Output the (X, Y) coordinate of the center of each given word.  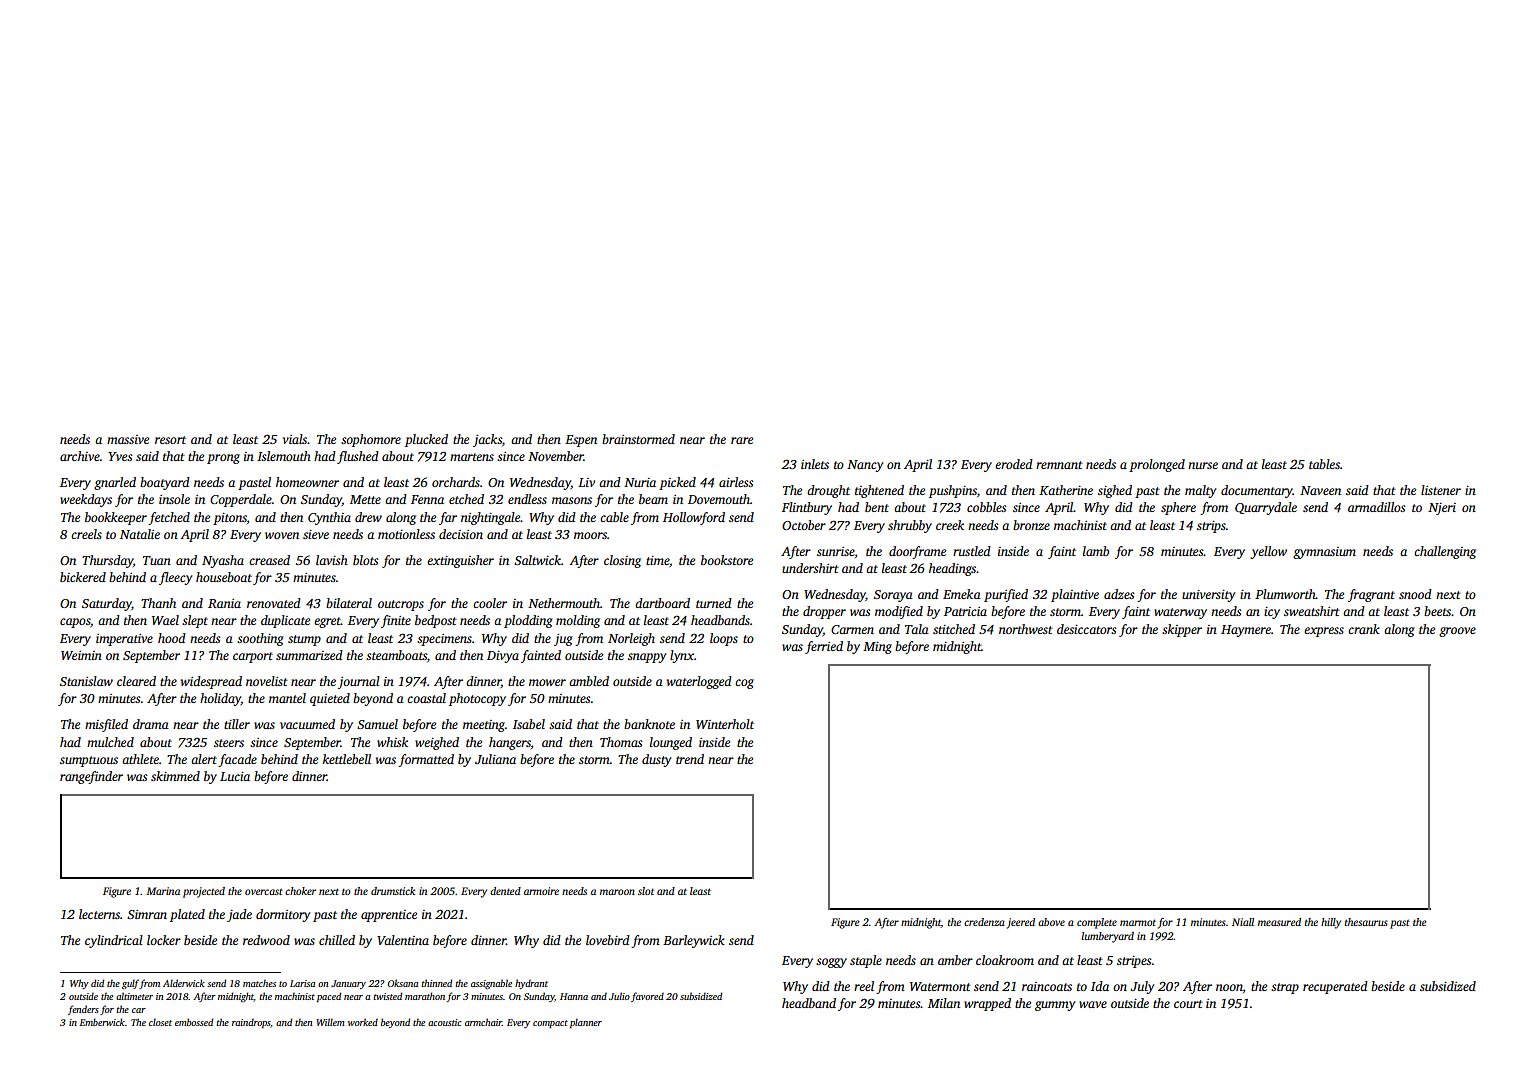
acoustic (445, 1022)
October (804, 525)
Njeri (1442, 509)
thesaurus (1366, 922)
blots (365, 560)
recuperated (1335, 987)
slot (646, 891)
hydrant (531, 984)
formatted (426, 760)
